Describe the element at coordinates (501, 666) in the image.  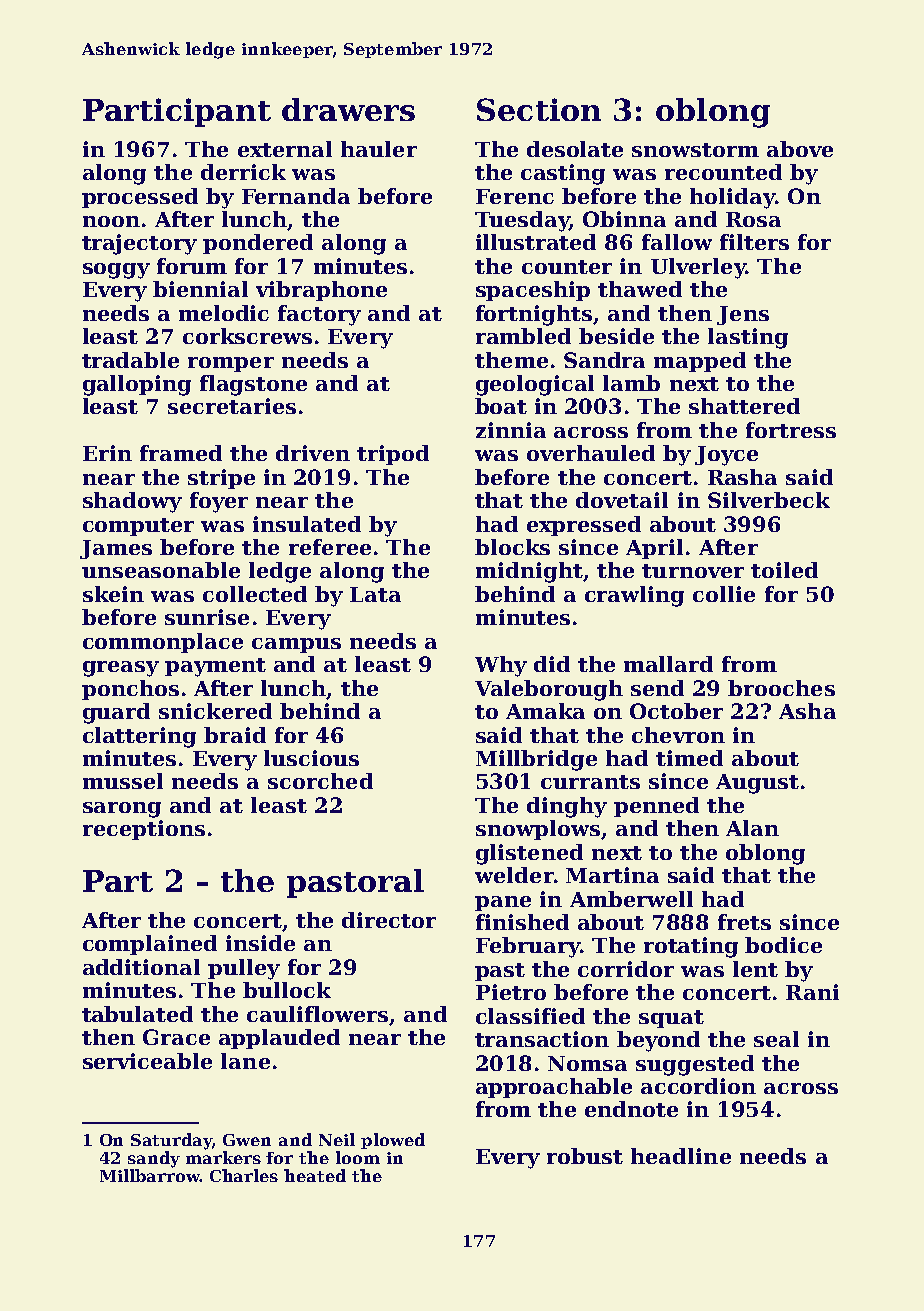
I see `Why` at that location.
